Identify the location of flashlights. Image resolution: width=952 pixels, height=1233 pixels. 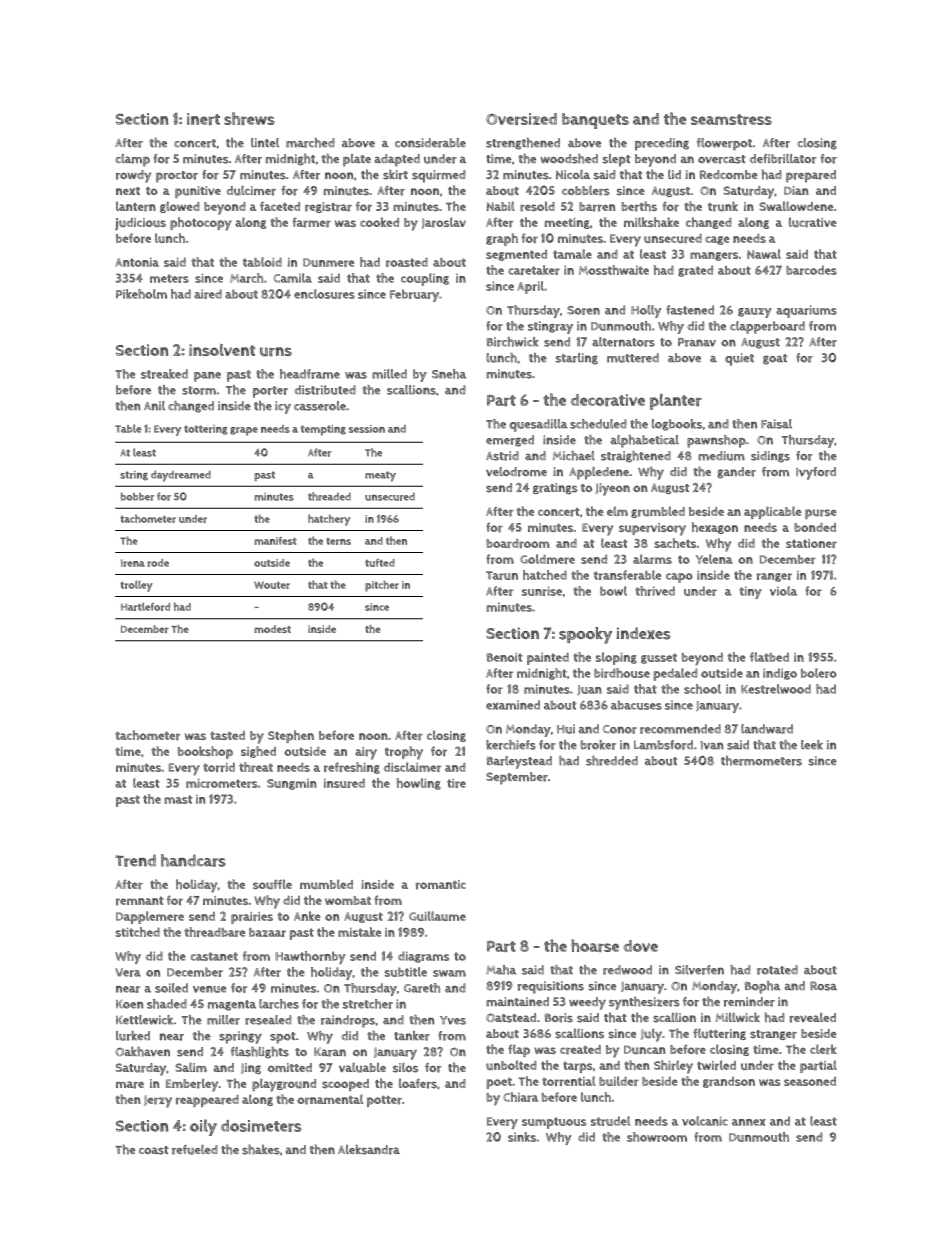
(260, 1052).
